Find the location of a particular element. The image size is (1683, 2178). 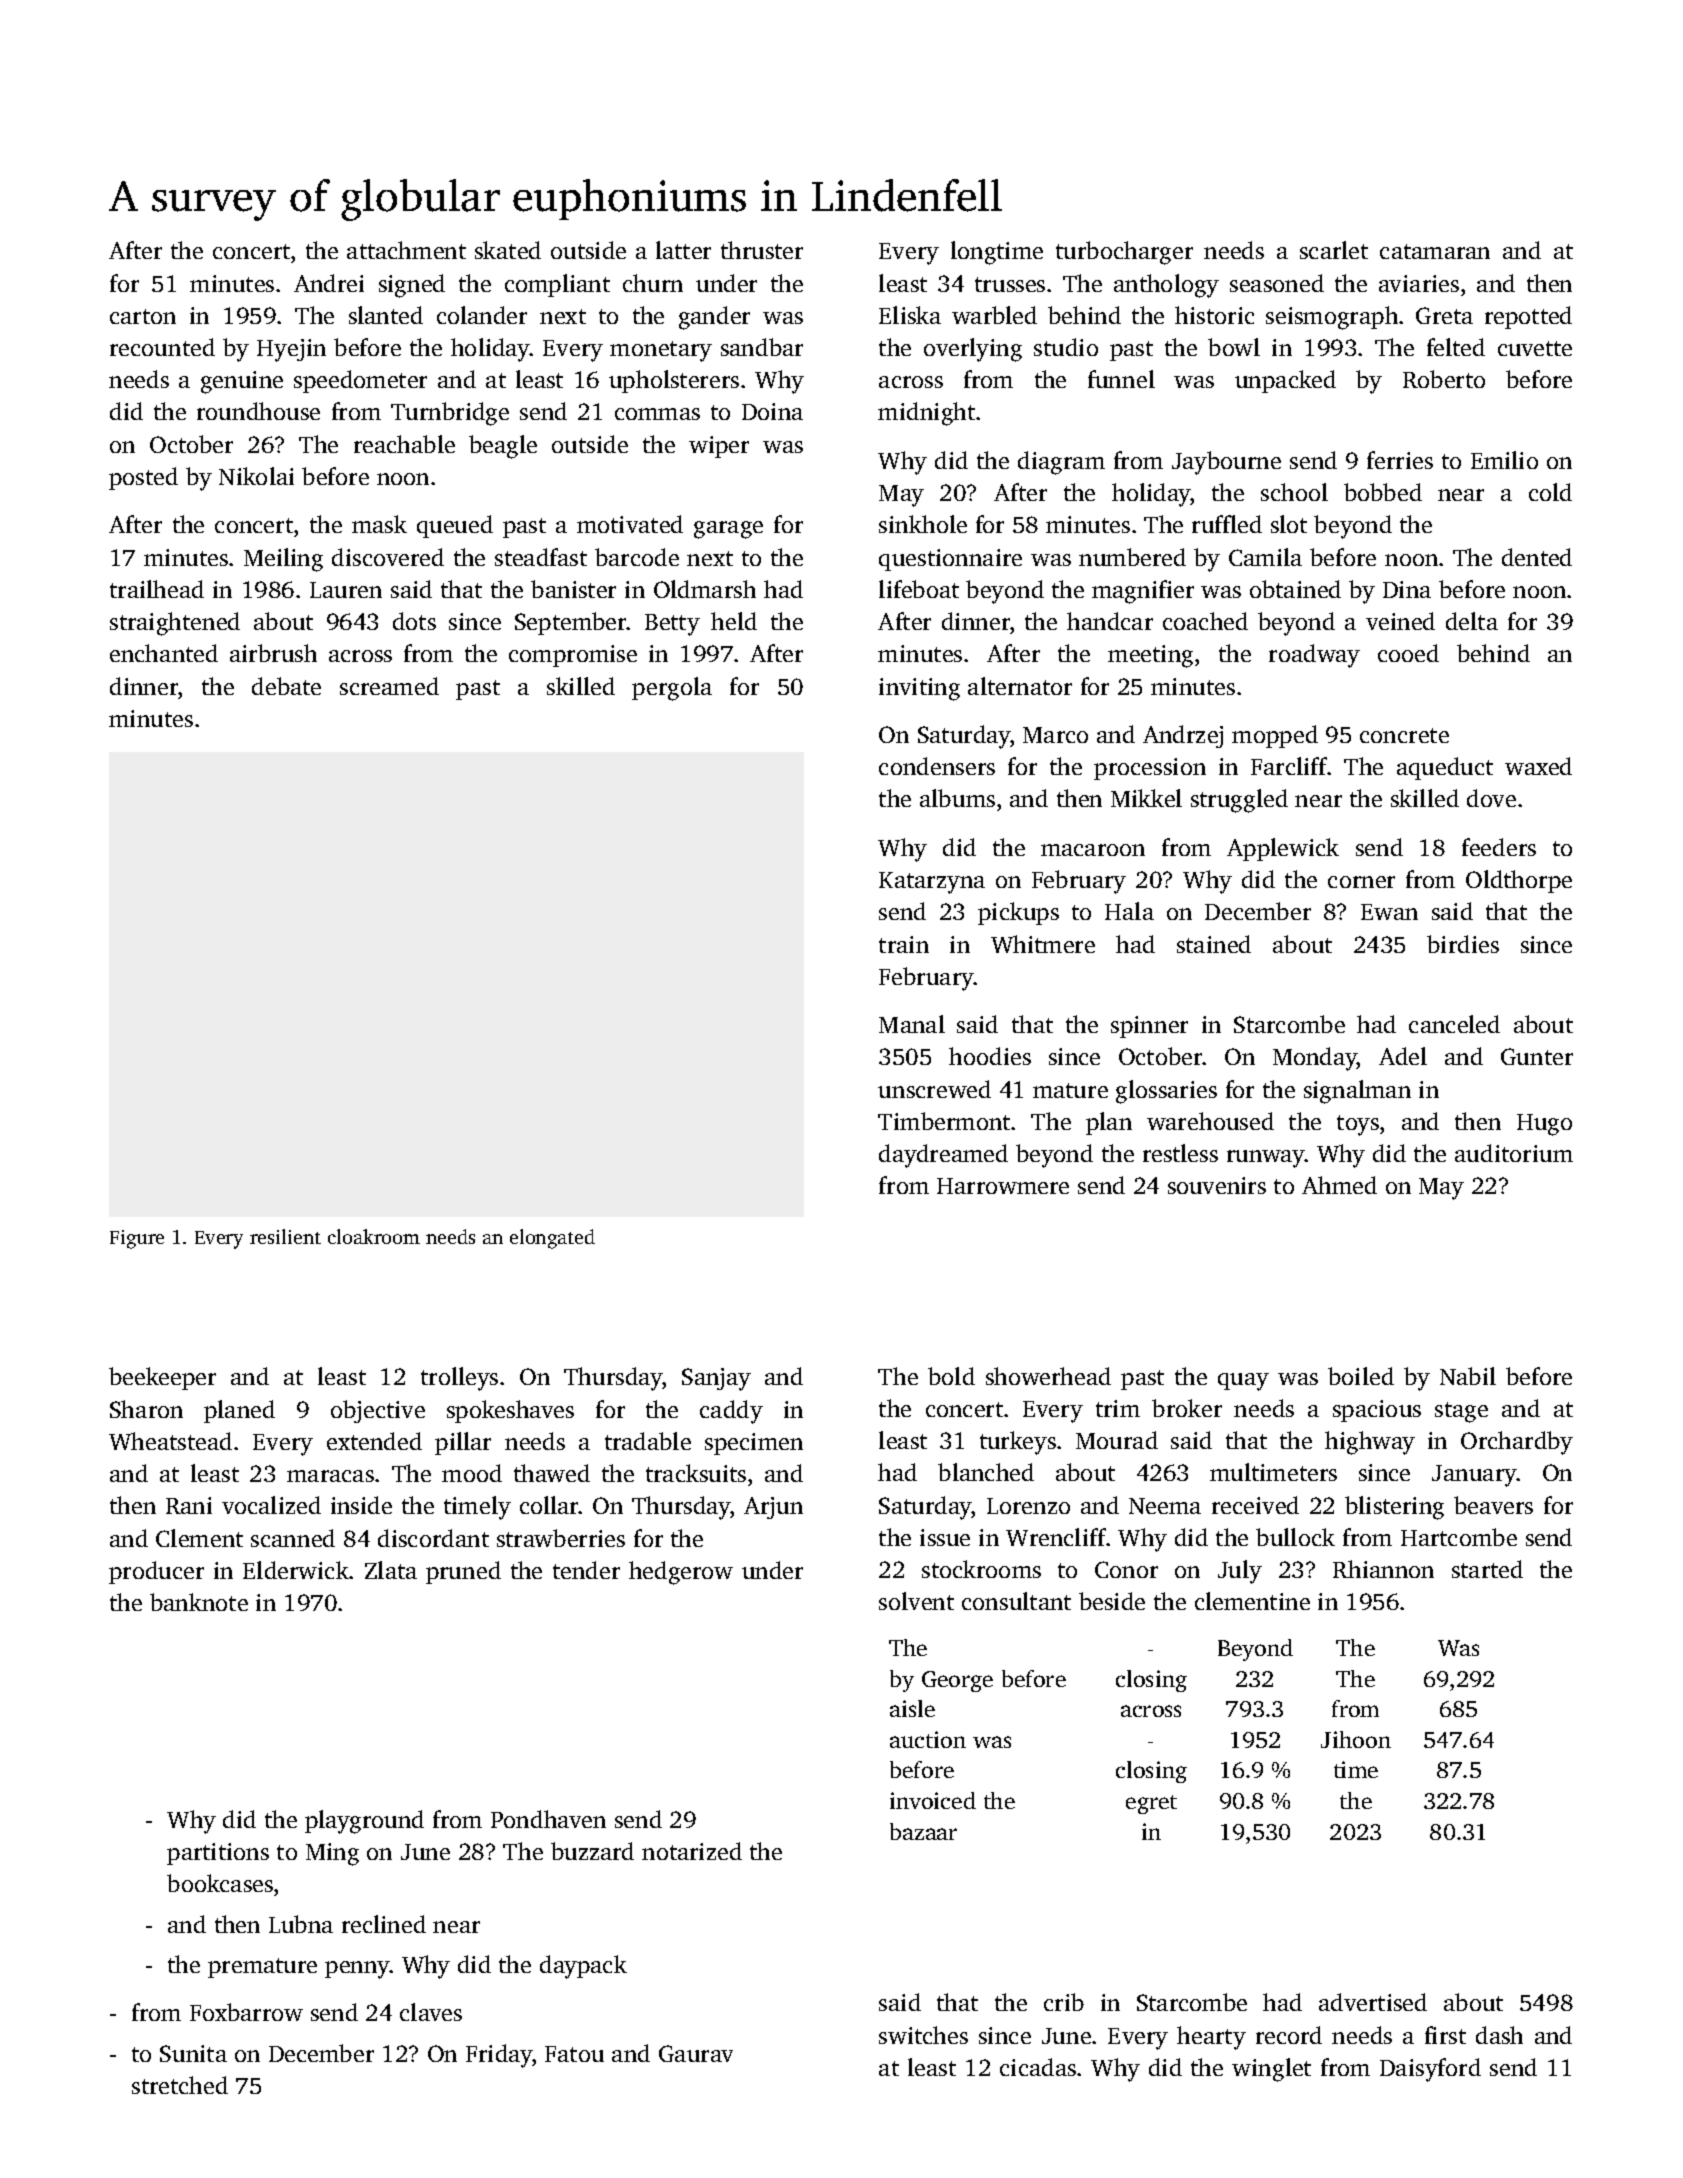

buzzard is located at coordinates (592, 1851).
